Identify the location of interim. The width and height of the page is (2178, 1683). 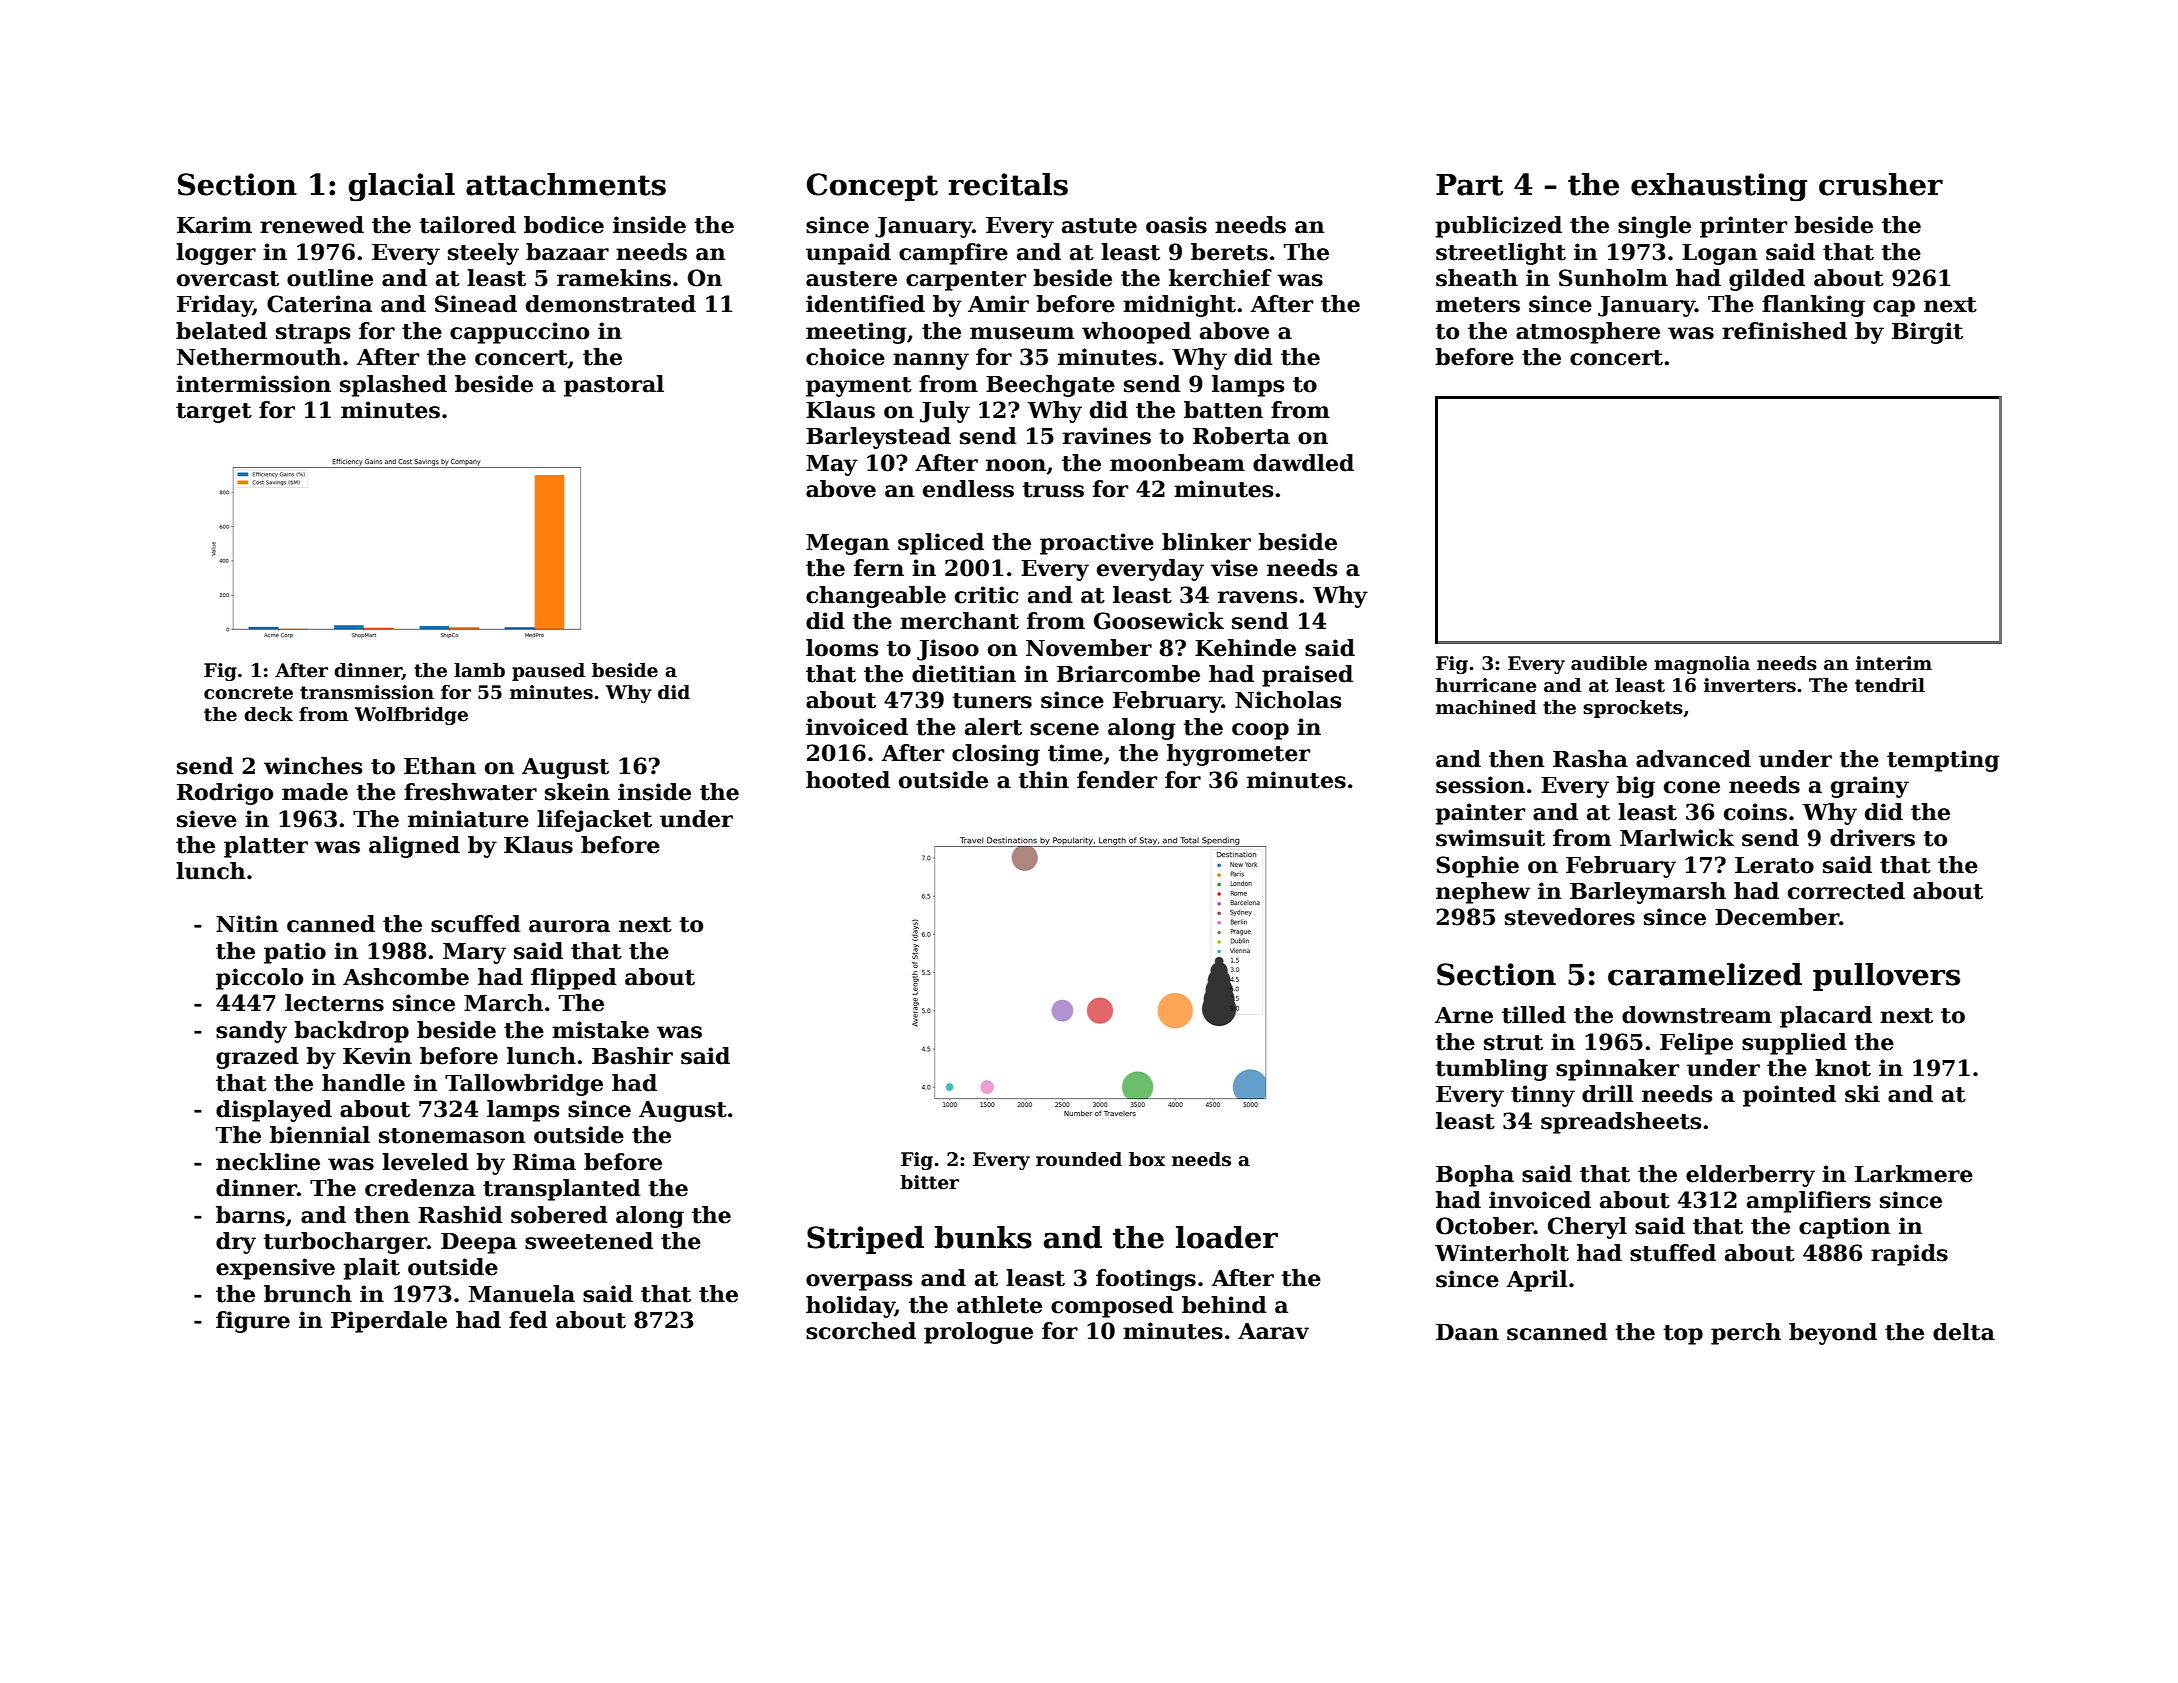
(1894, 663).
